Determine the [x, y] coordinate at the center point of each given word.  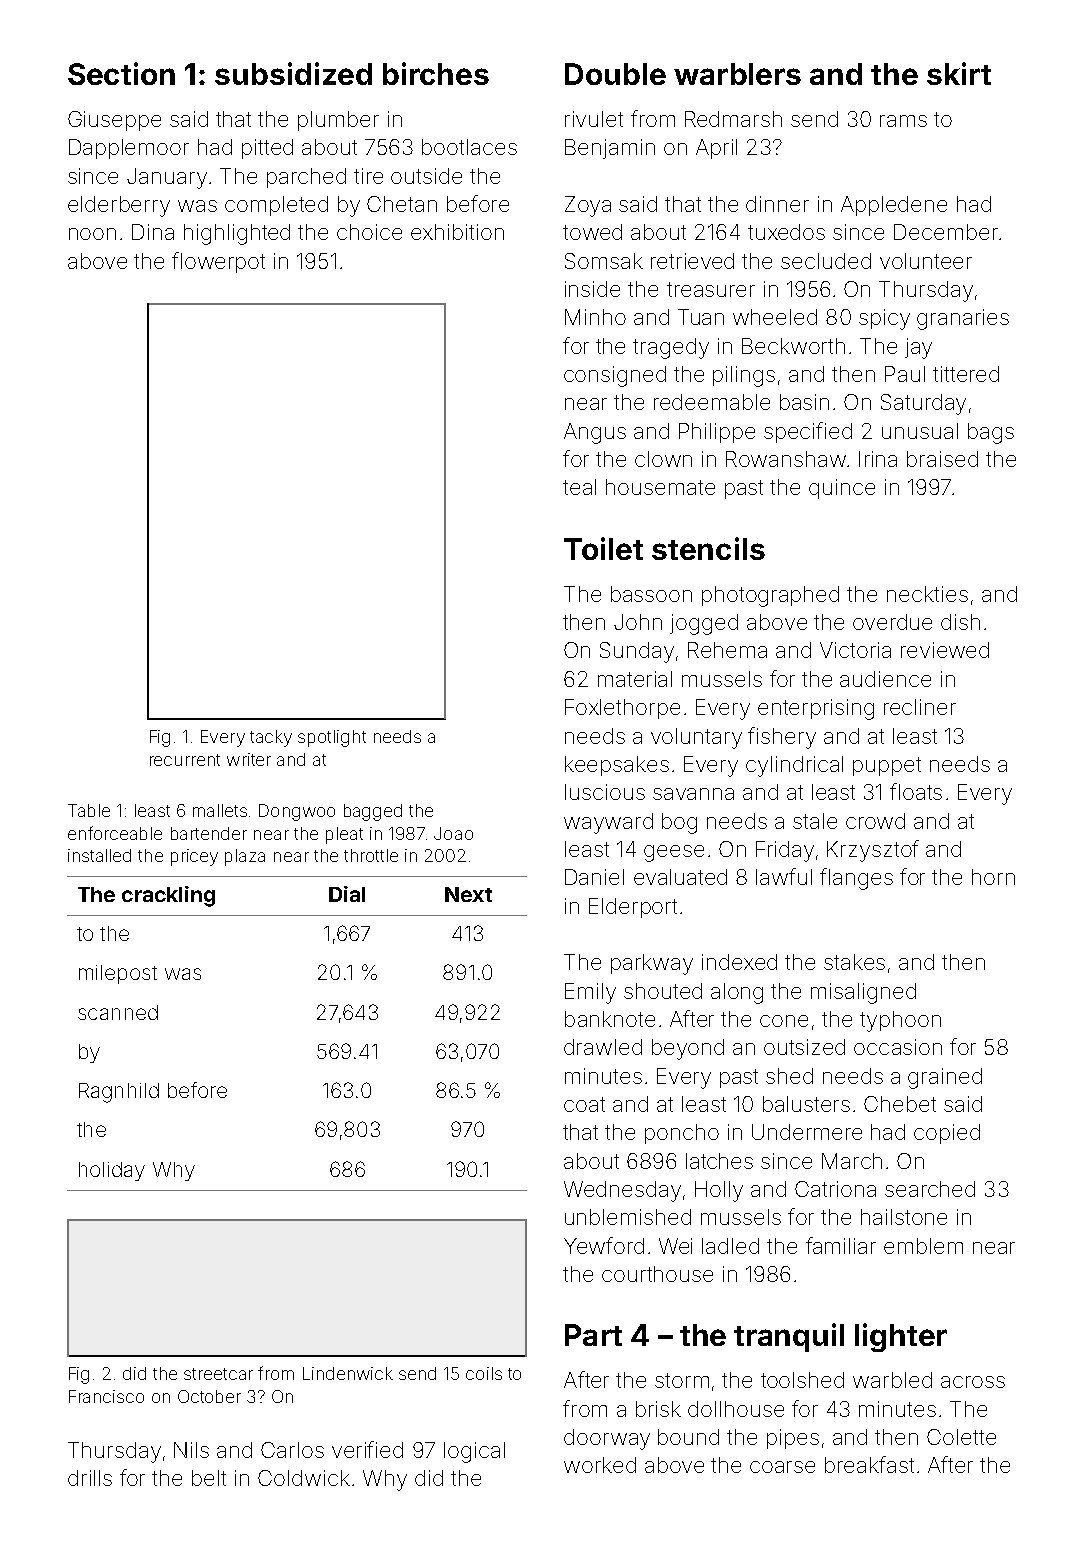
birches [436, 73]
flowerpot [218, 262]
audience [885, 679]
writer [249, 759]
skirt [959, 73]
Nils [191, 1450]
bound [688, 1437]
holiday [112, 1171]
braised [942, 459]
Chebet [900, 1104]
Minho [595, 317]
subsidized [293, 73]
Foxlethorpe [622, 709]
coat [584, 1104]
